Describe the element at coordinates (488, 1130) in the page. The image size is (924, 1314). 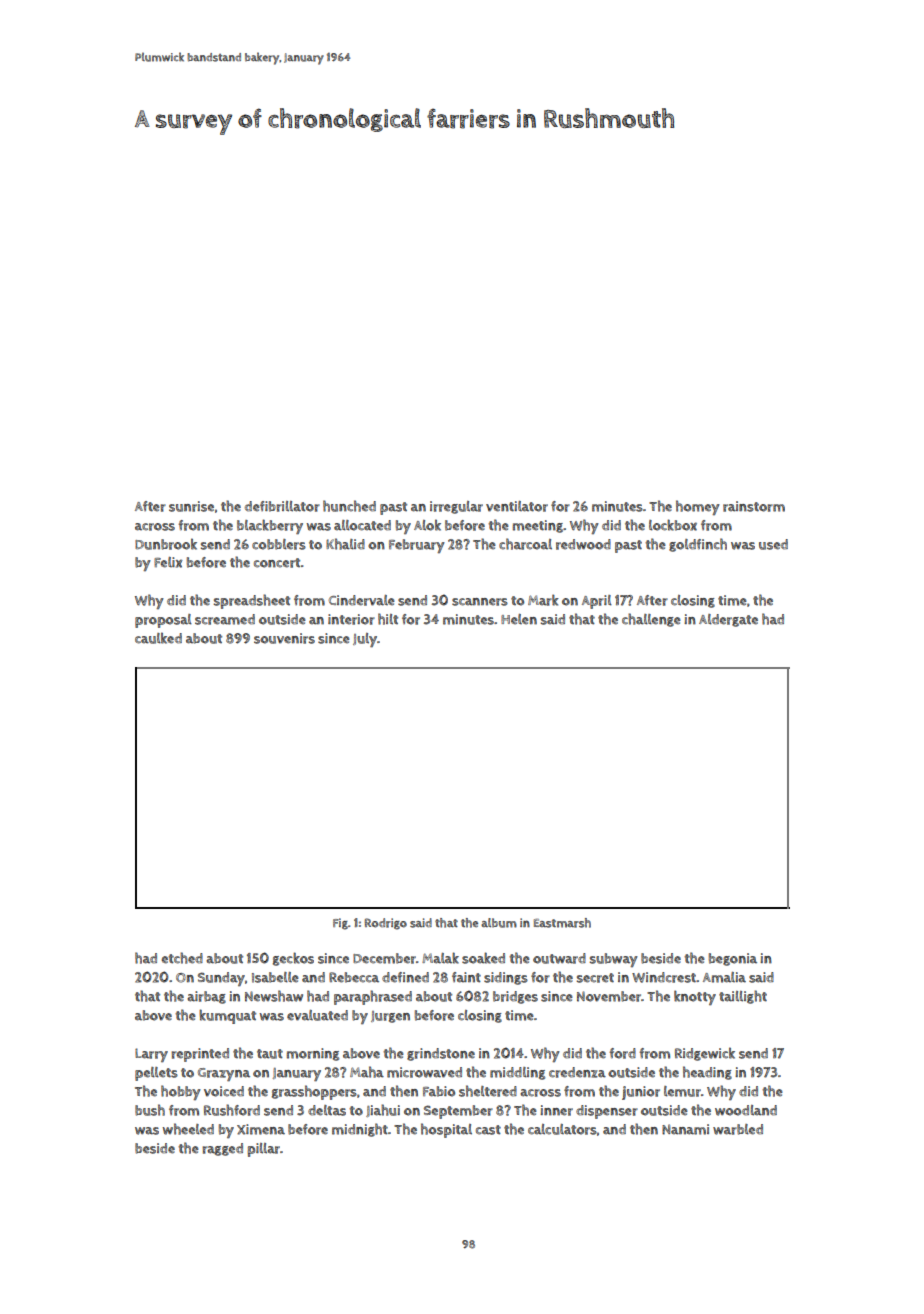
I see `cast` at that location.
